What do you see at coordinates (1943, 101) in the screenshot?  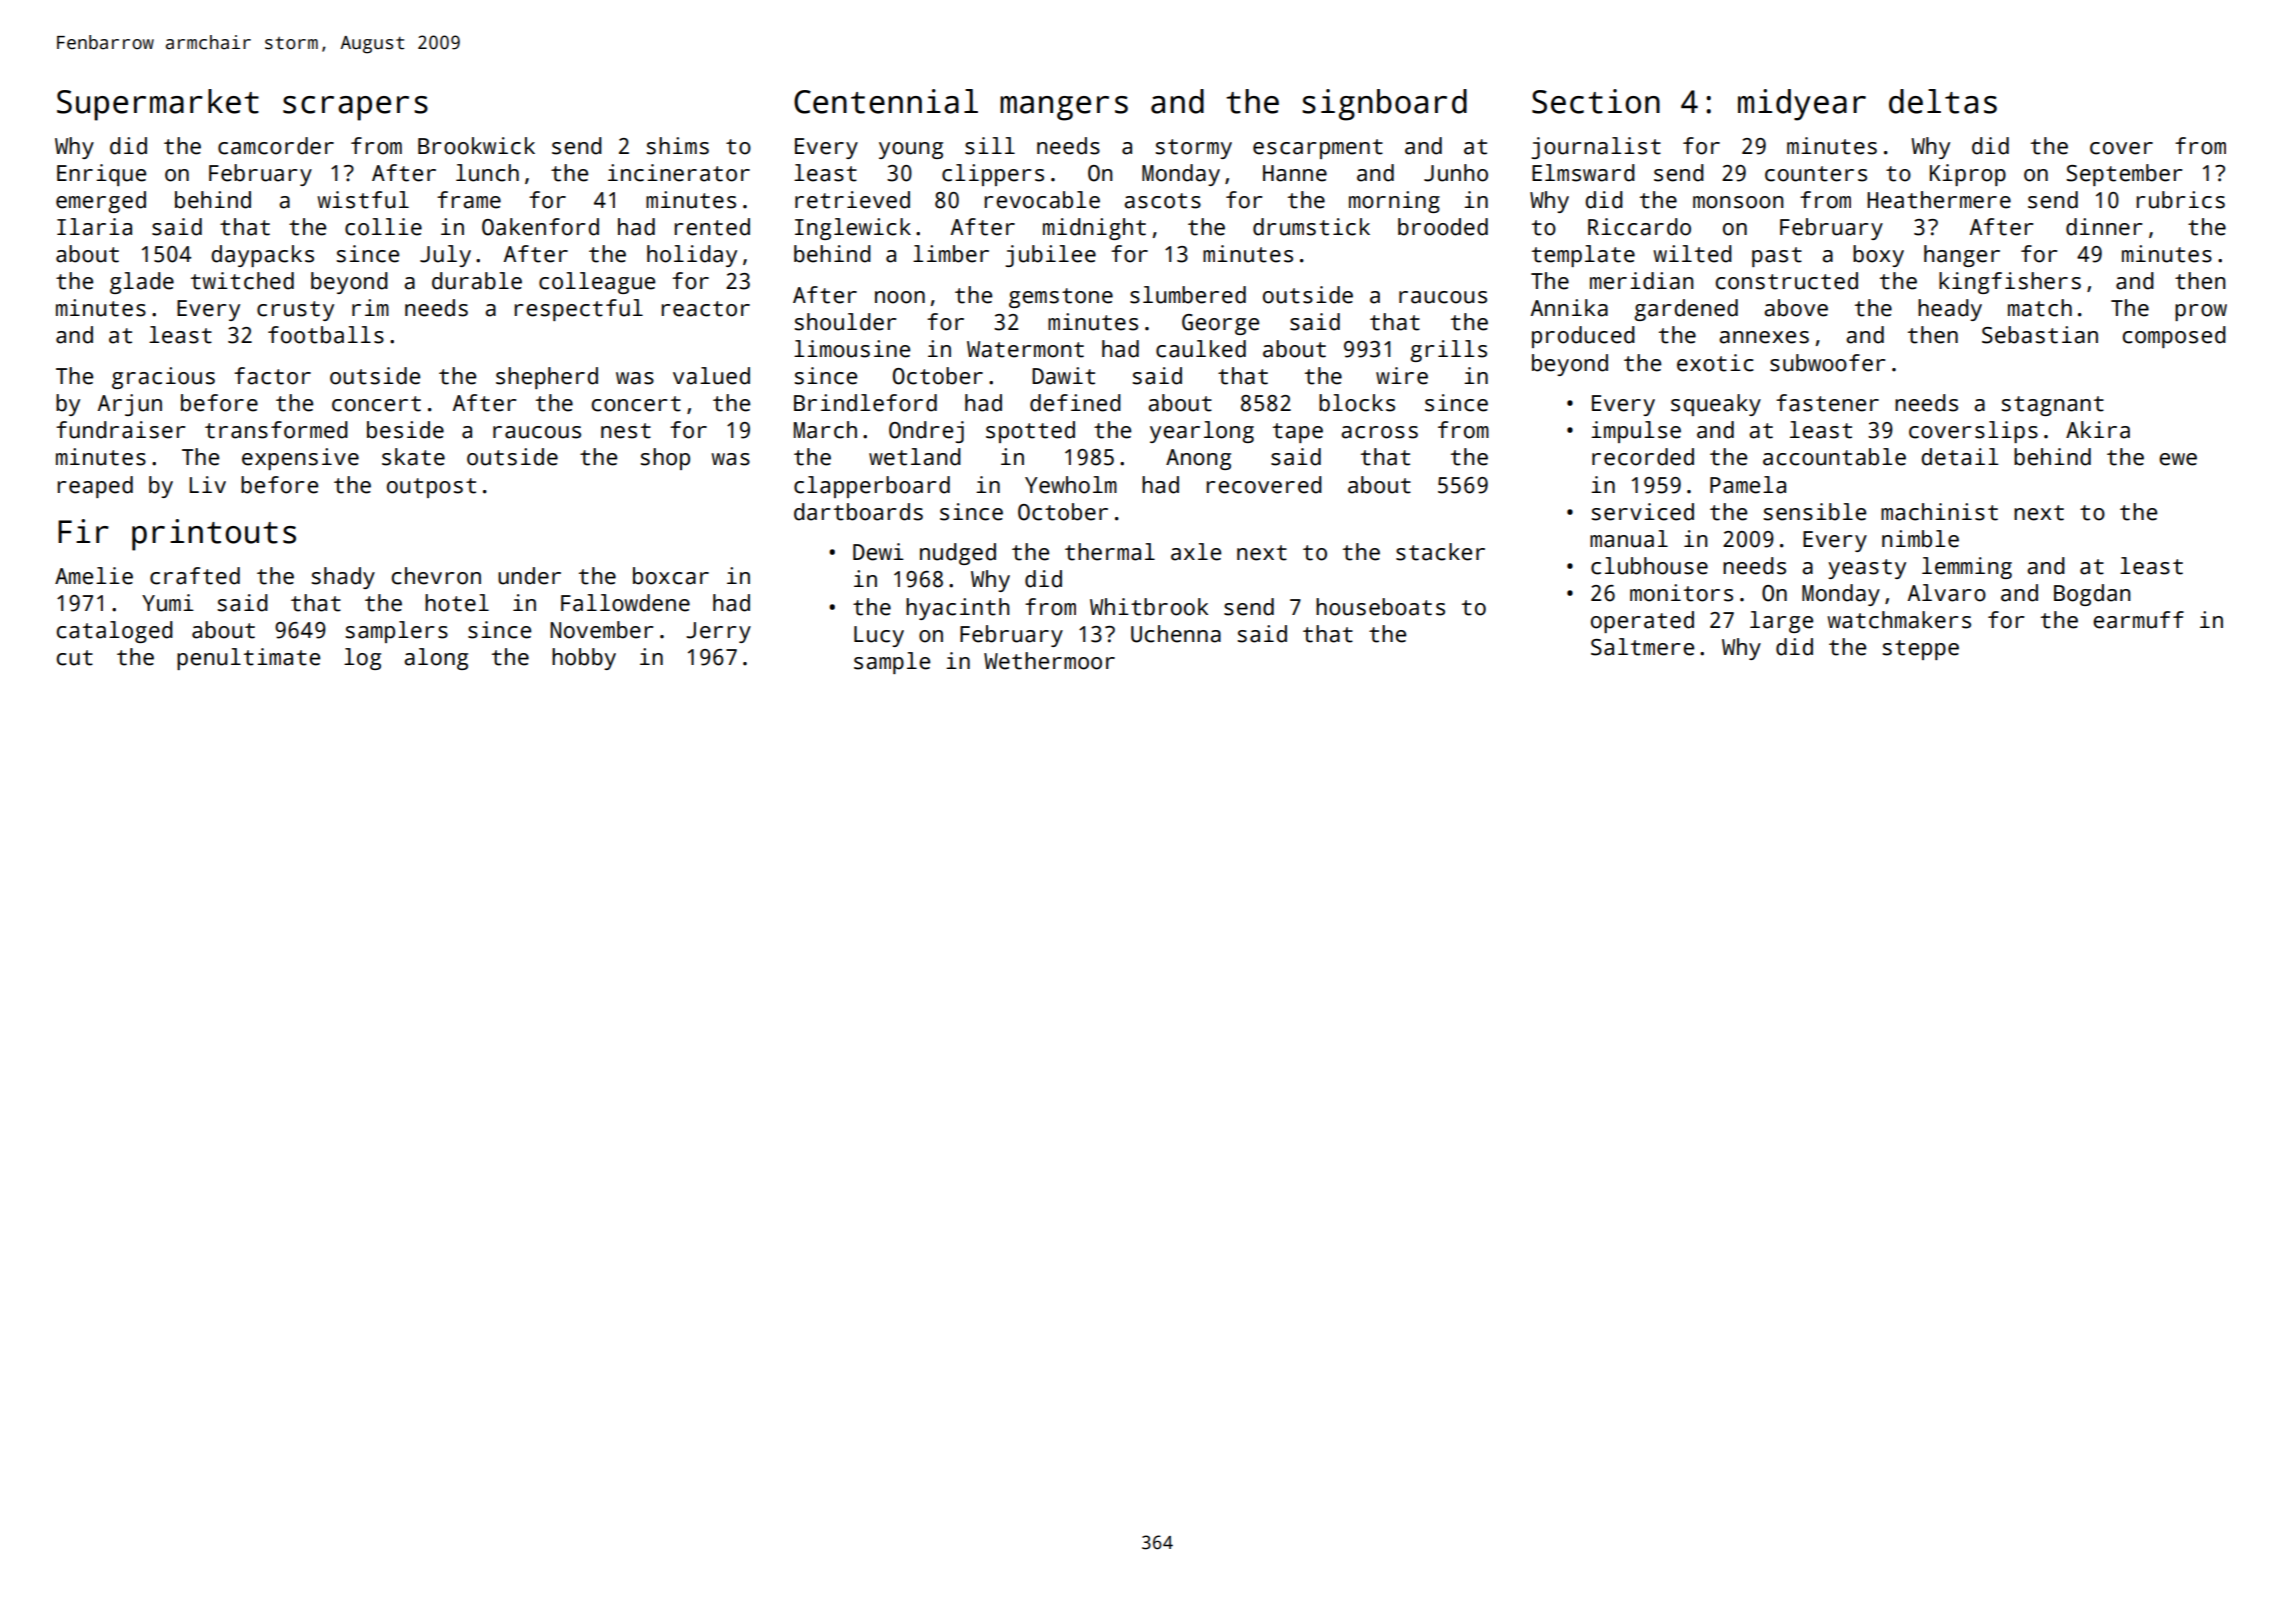 I see `deltas` at bounding box center [1943, 101].
